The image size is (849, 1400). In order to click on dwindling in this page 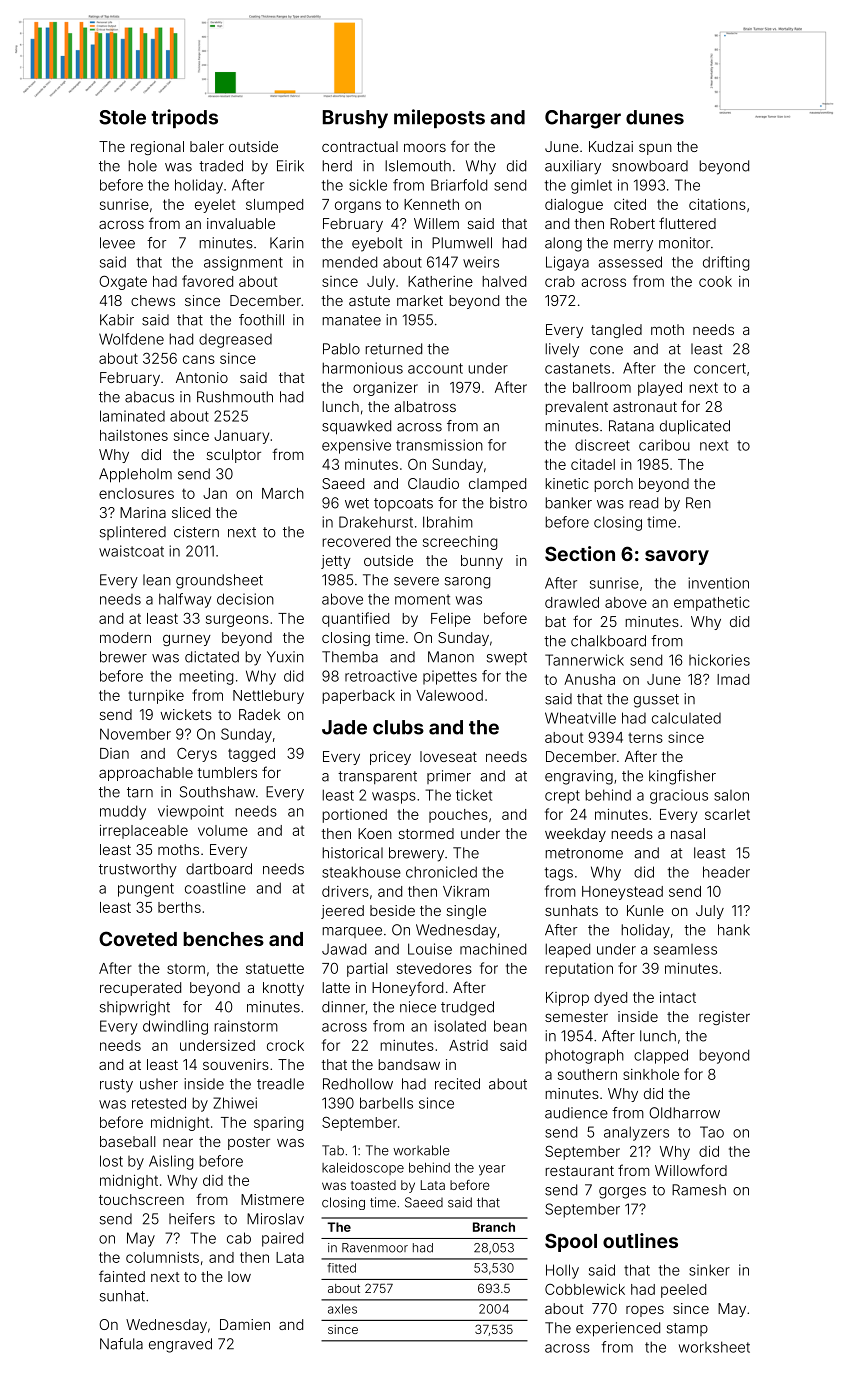, I will do `click(175, 1027)`.
